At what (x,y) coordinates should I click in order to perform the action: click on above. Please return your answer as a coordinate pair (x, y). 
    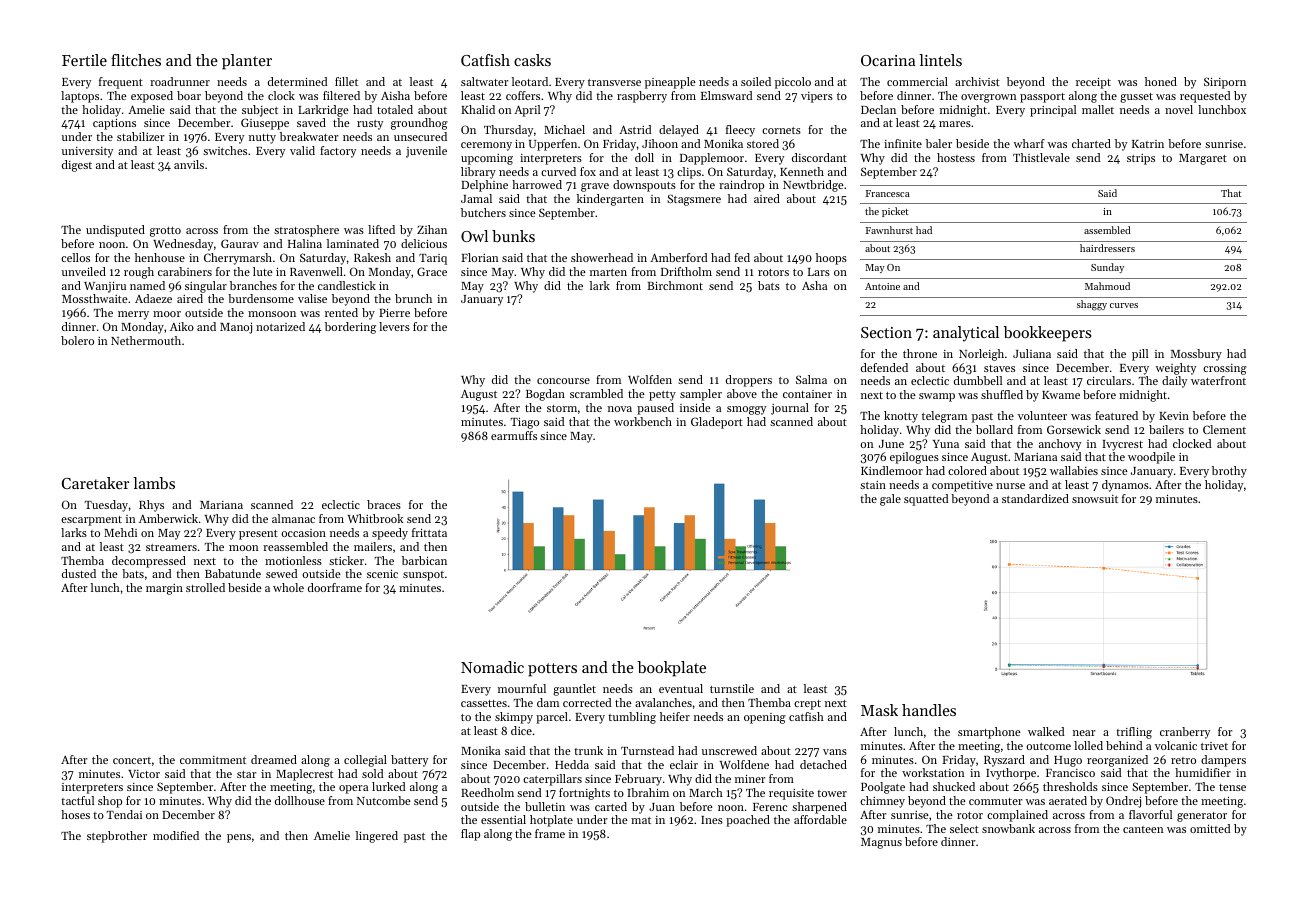
    Looking at the image, I should click on (742, 393).
